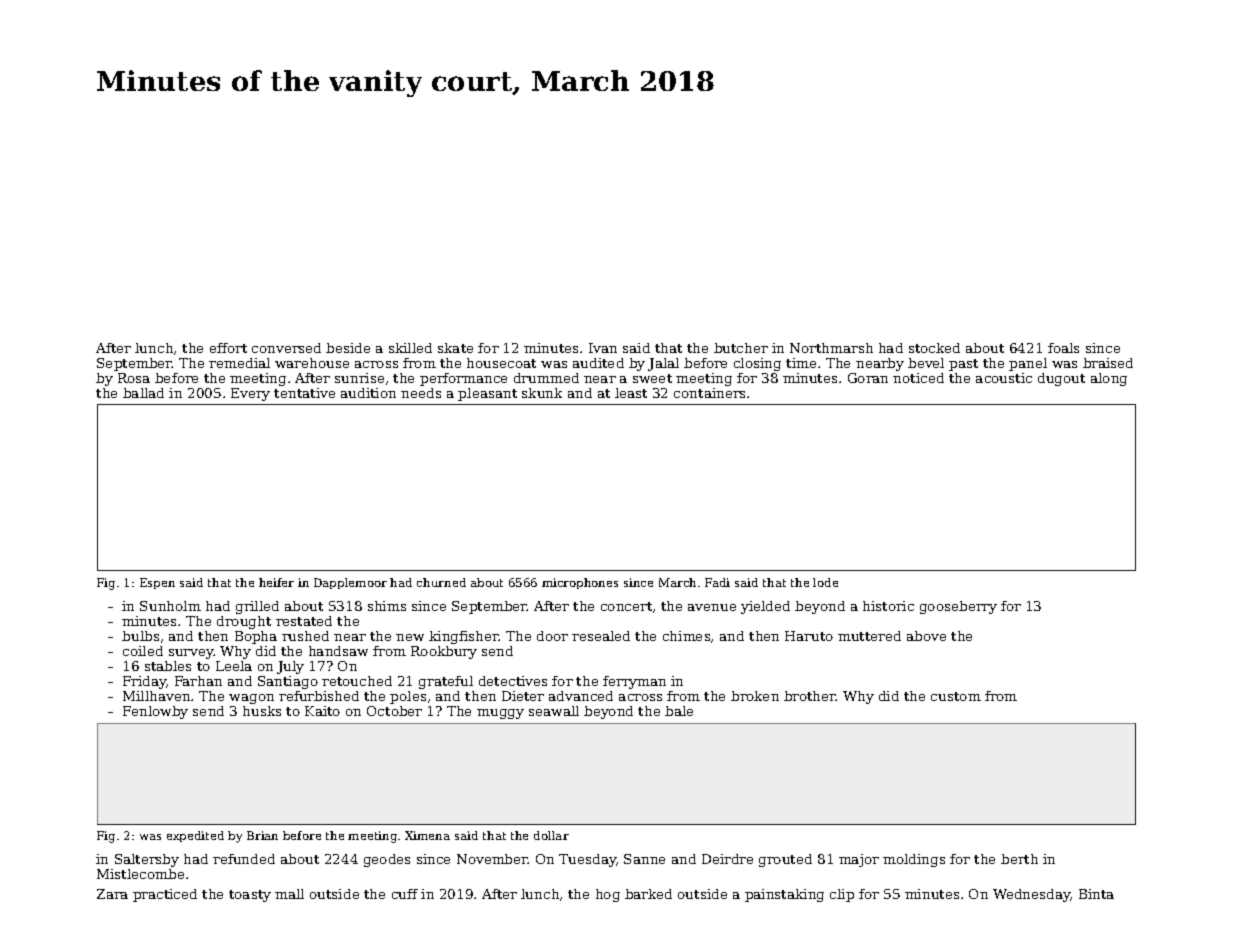  What do you see at coordinates (262, 835) in the image?
I see `Brian` at bounding box center [262, 835].
